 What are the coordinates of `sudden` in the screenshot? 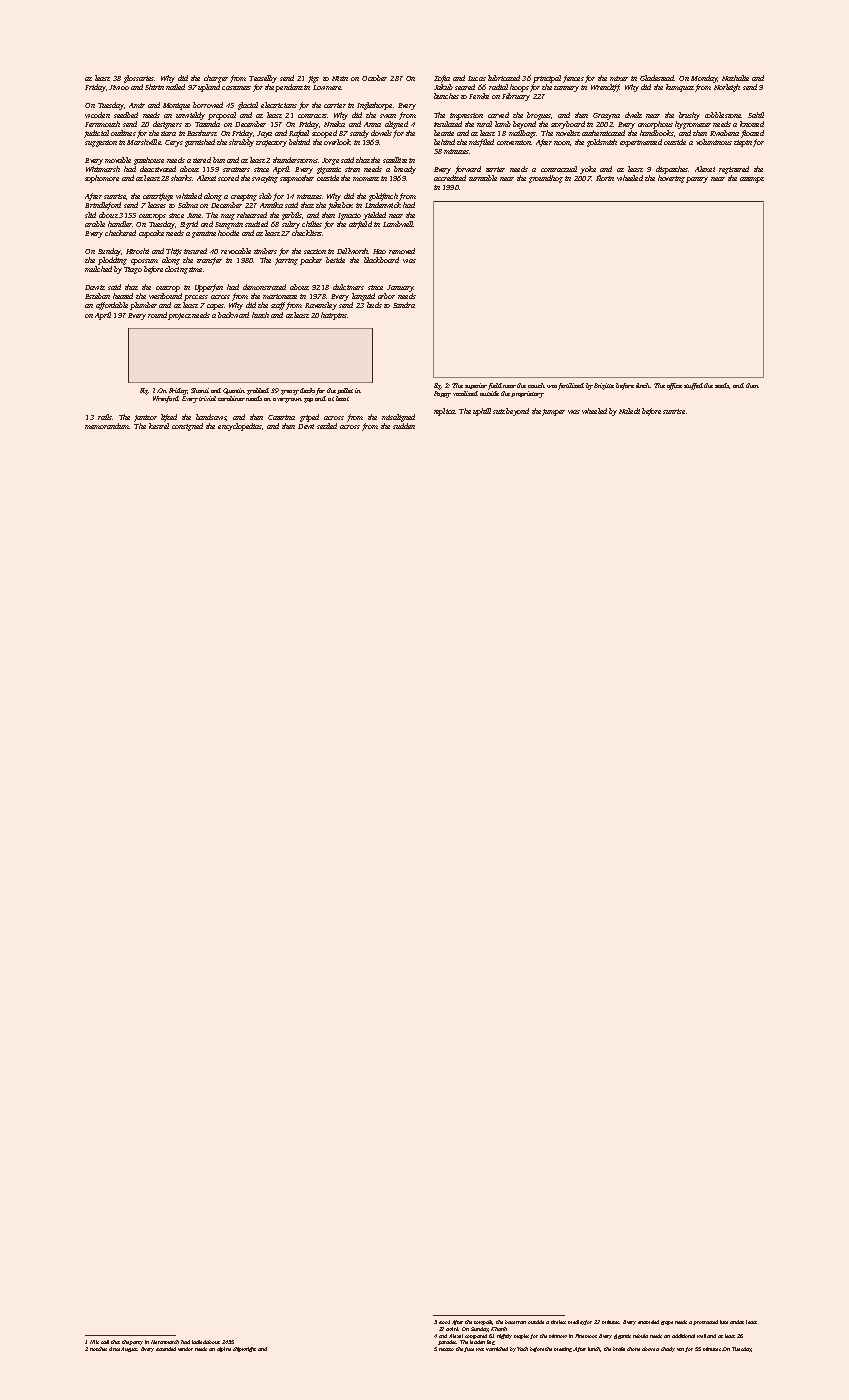 It's located at (404, 426).
